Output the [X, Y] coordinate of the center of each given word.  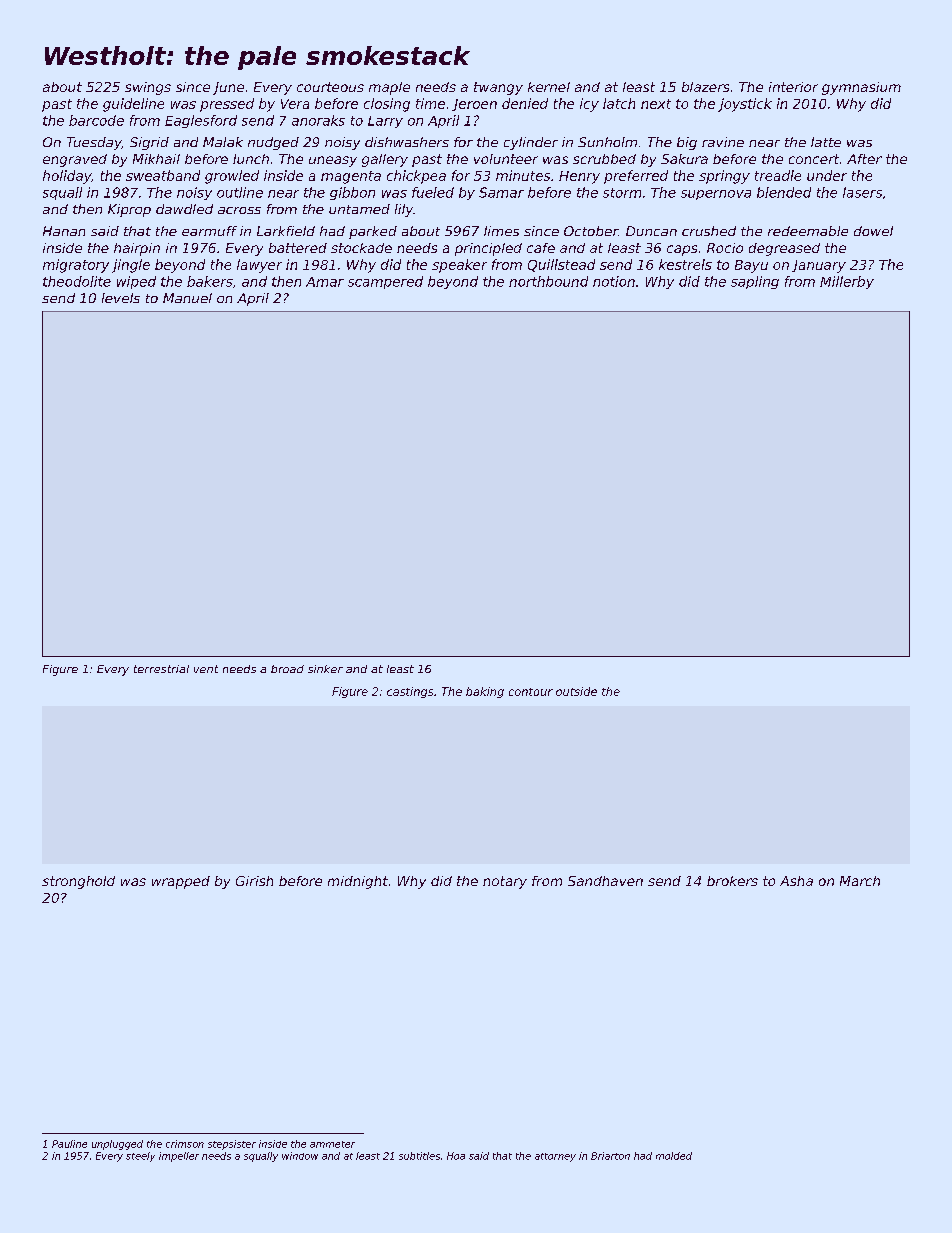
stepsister [232, 1145]
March [860, 881]
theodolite [77, 281]
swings [148, 88]
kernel [549, 87]
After [864, 159]
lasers [862, 192]
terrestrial [161, 669]
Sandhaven [605, 881]
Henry [579, 177]
